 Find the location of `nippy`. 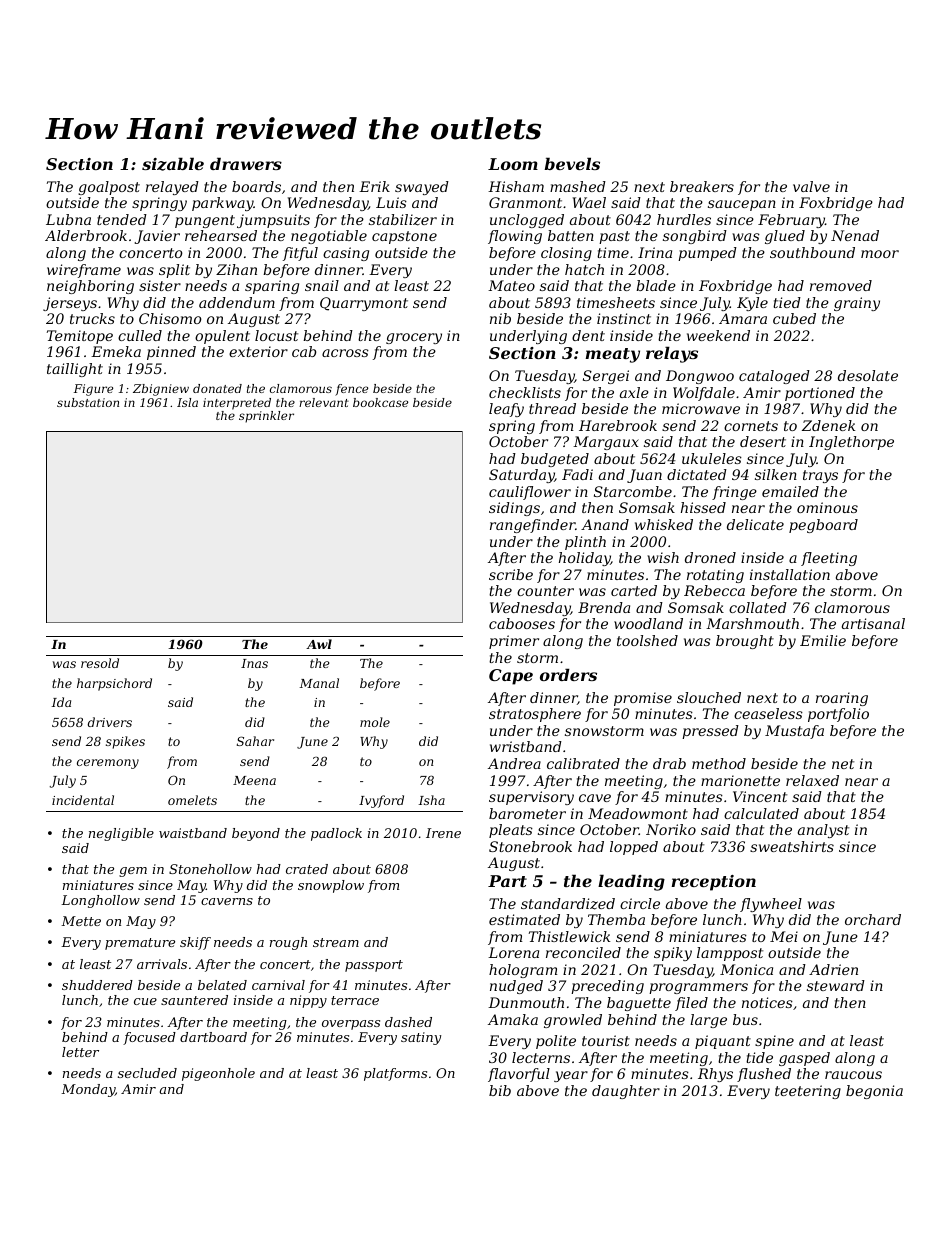

nippy is located at coordinates (308, 1001).
